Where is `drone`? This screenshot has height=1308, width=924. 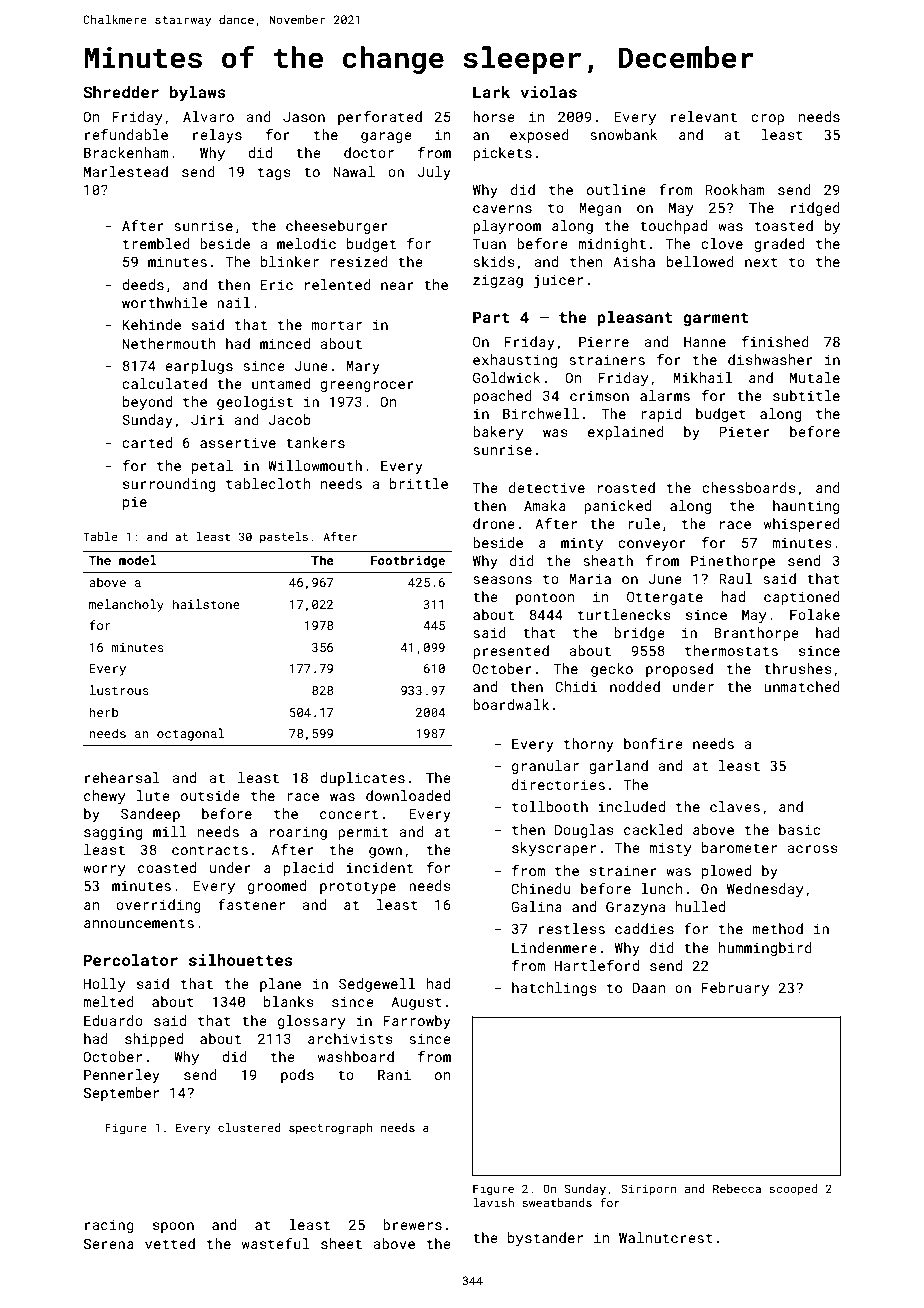 drone is located at coordinates (494, 523).
